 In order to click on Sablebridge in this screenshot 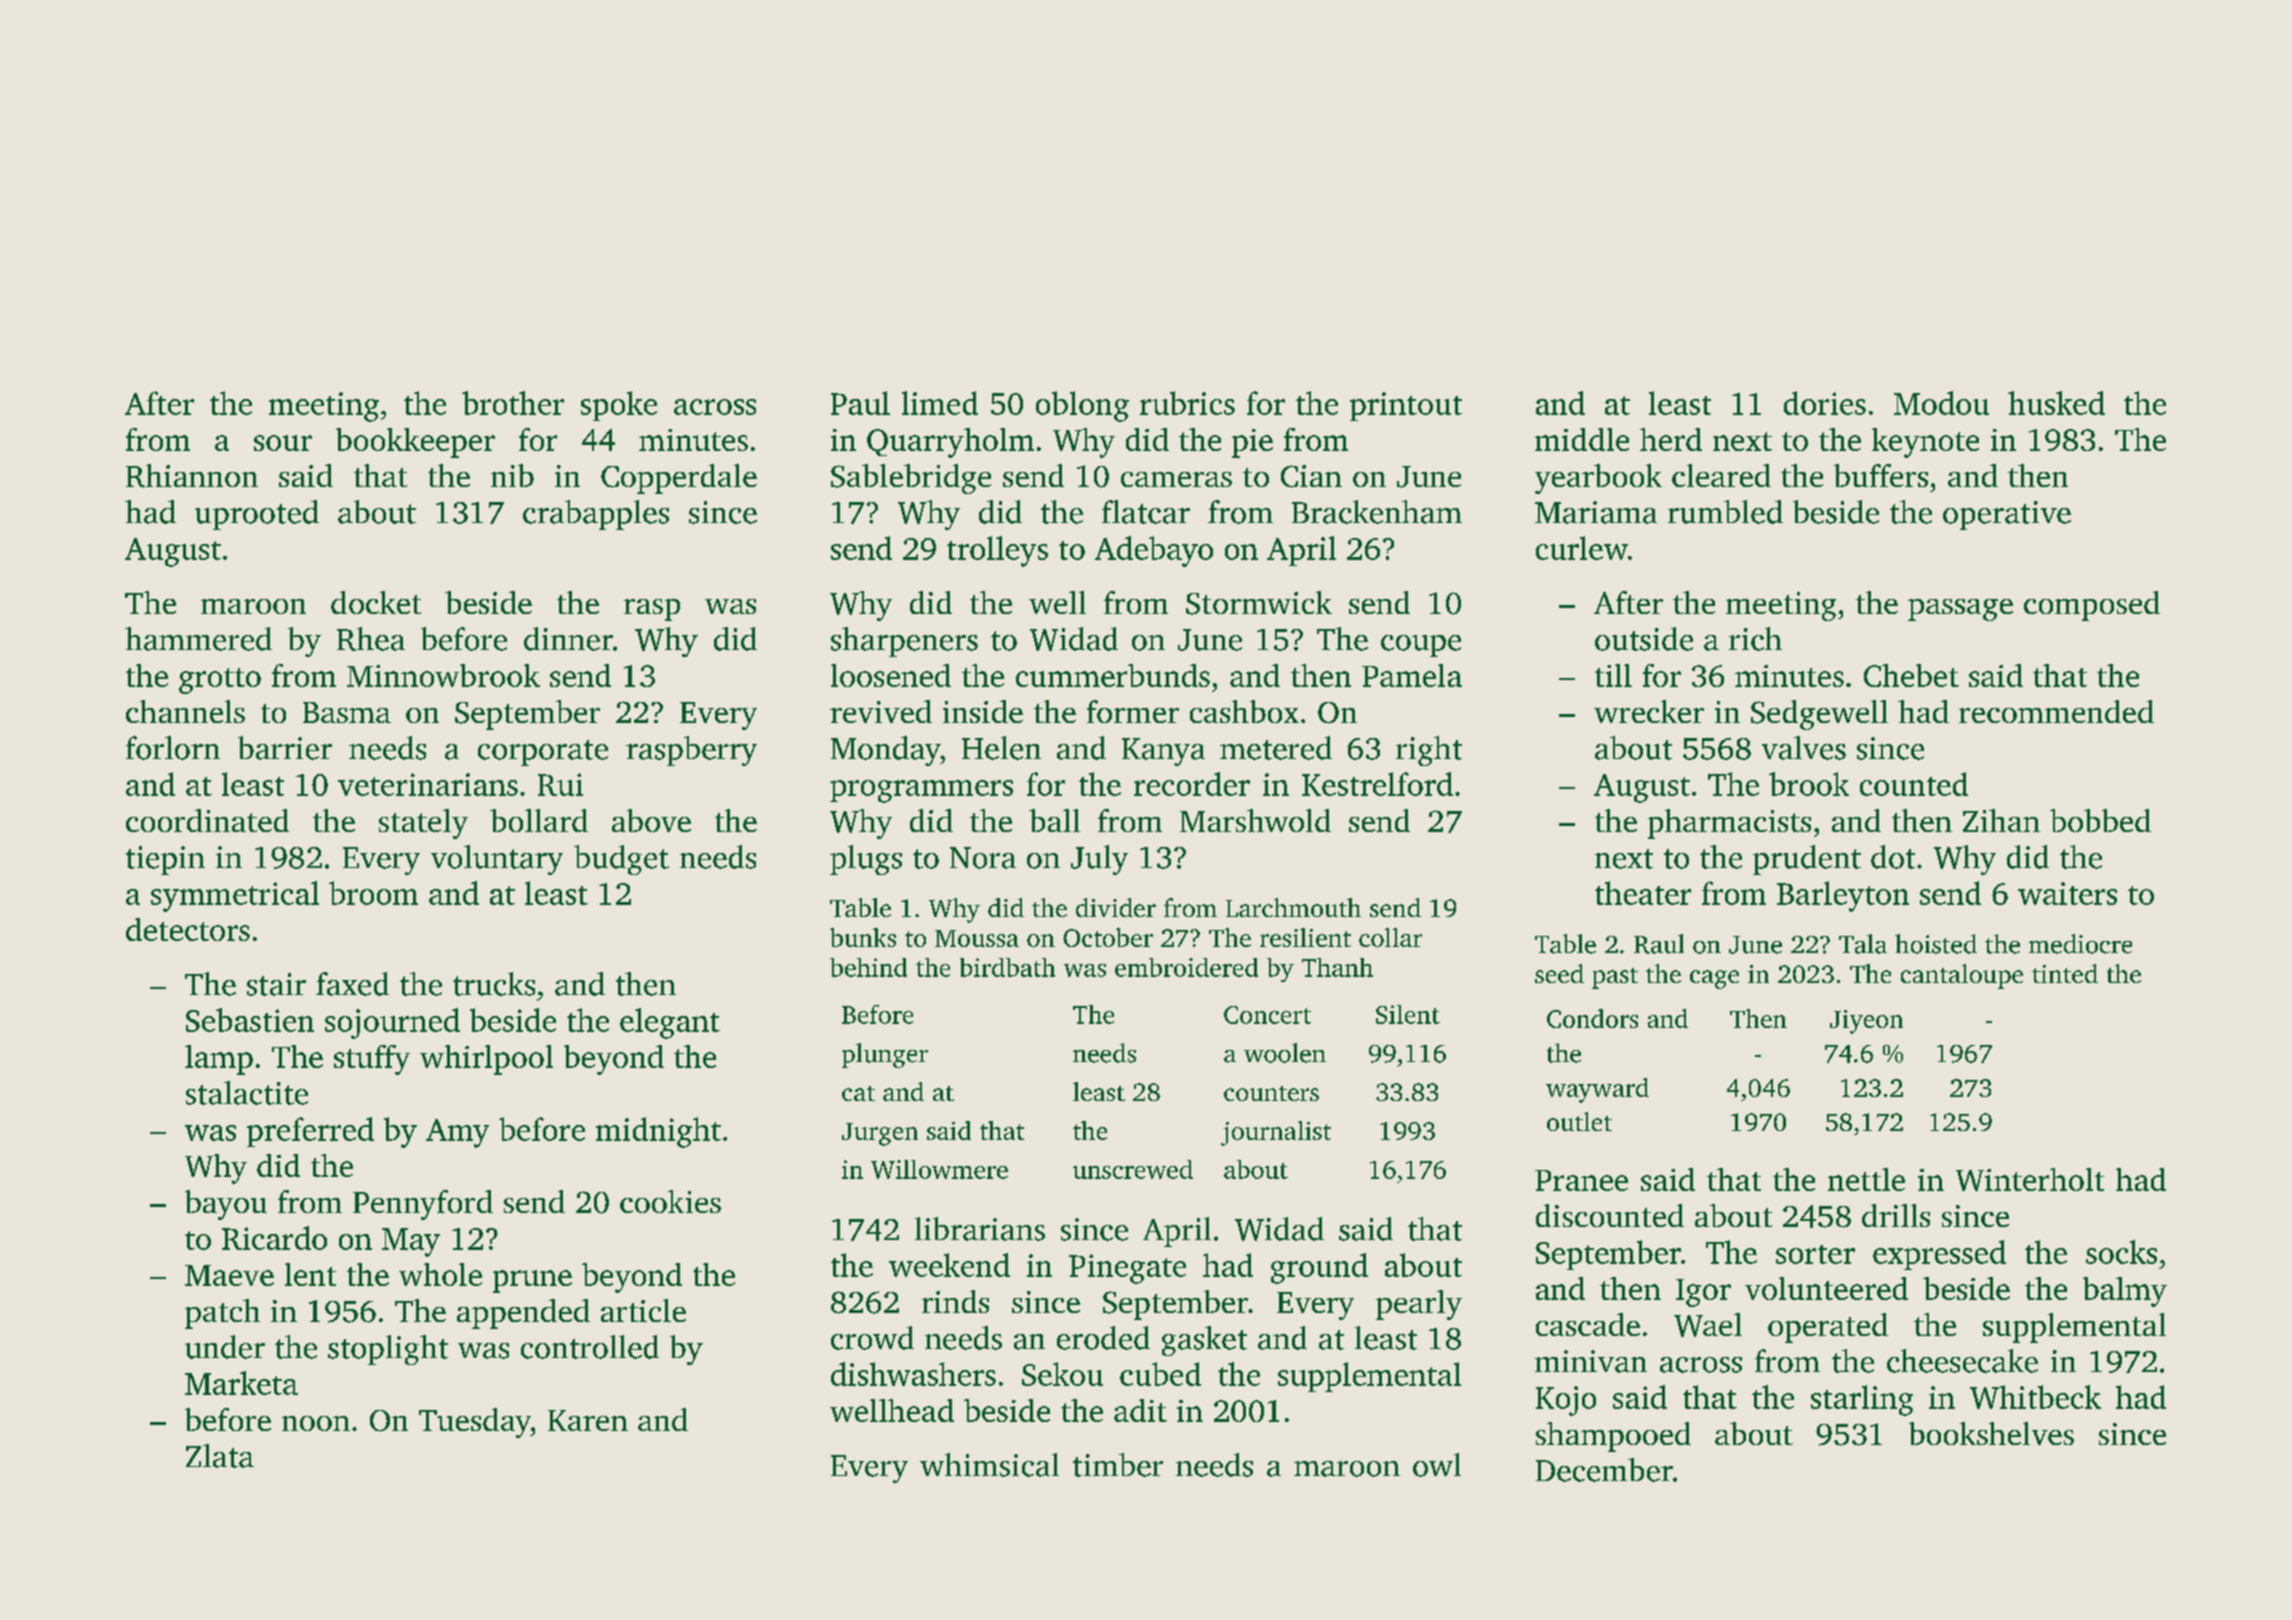, I will do `click(911, 479)`.
